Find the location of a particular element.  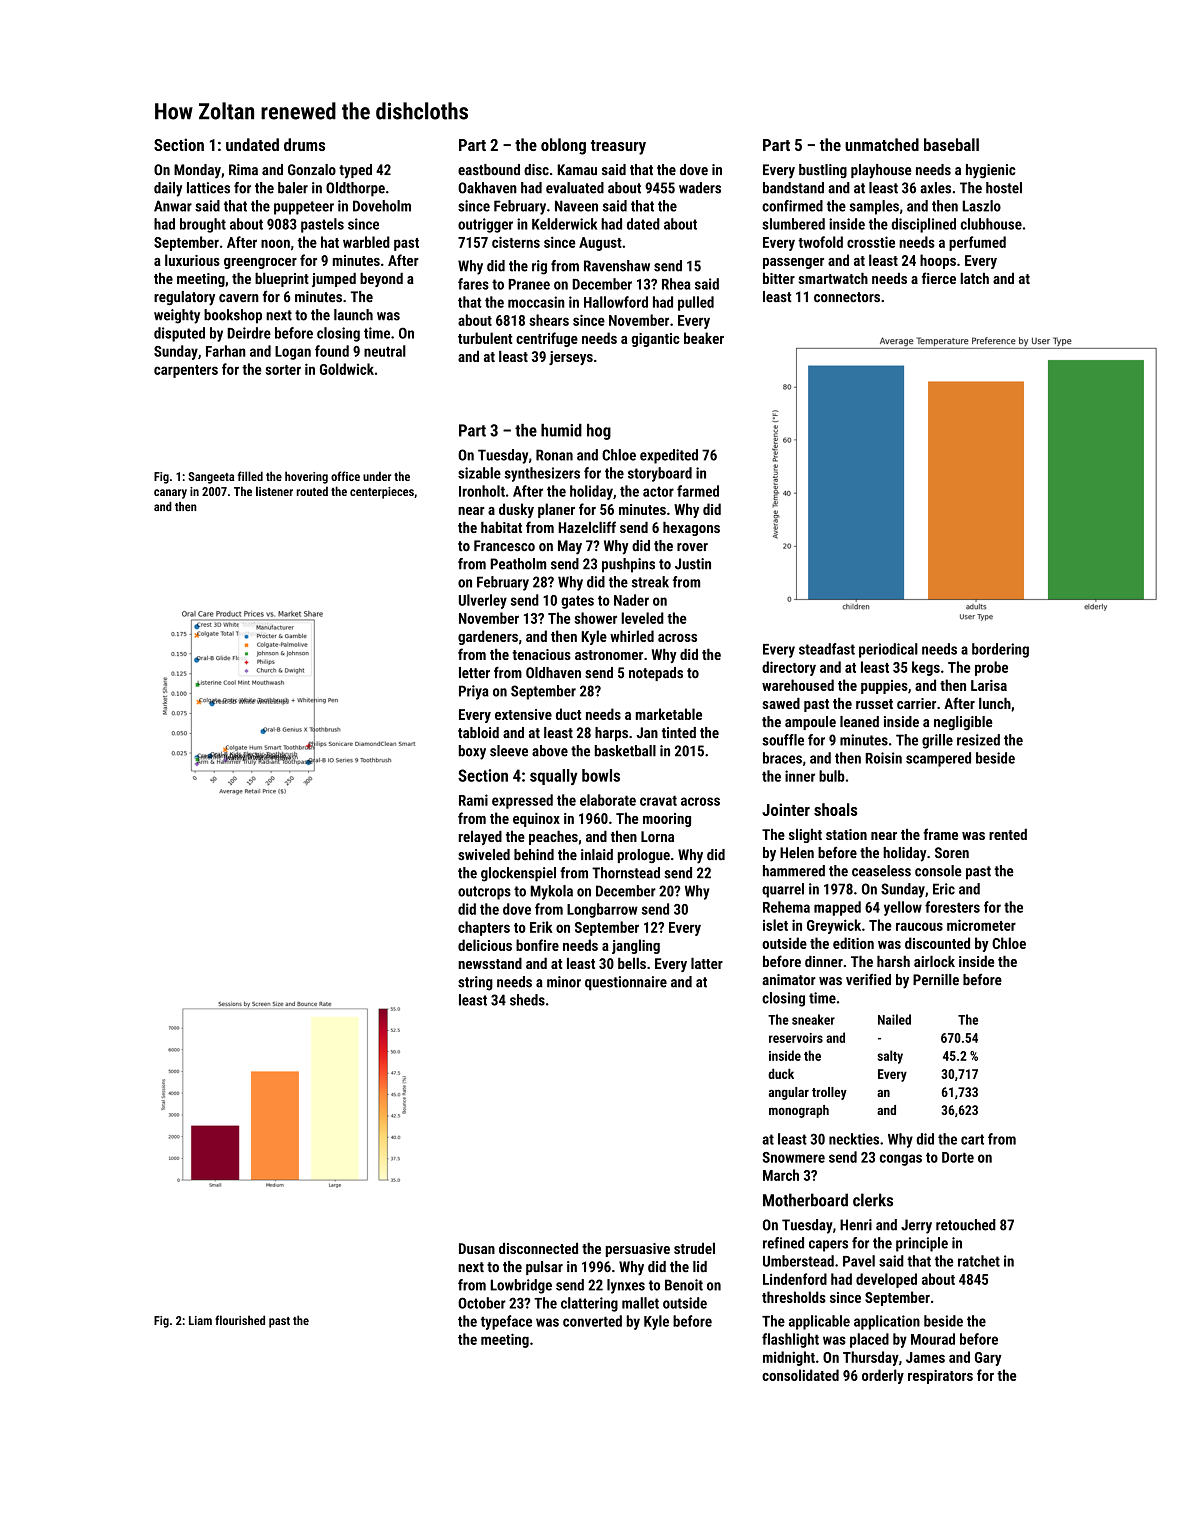

orderly is located at coordinates (883, 1376).
